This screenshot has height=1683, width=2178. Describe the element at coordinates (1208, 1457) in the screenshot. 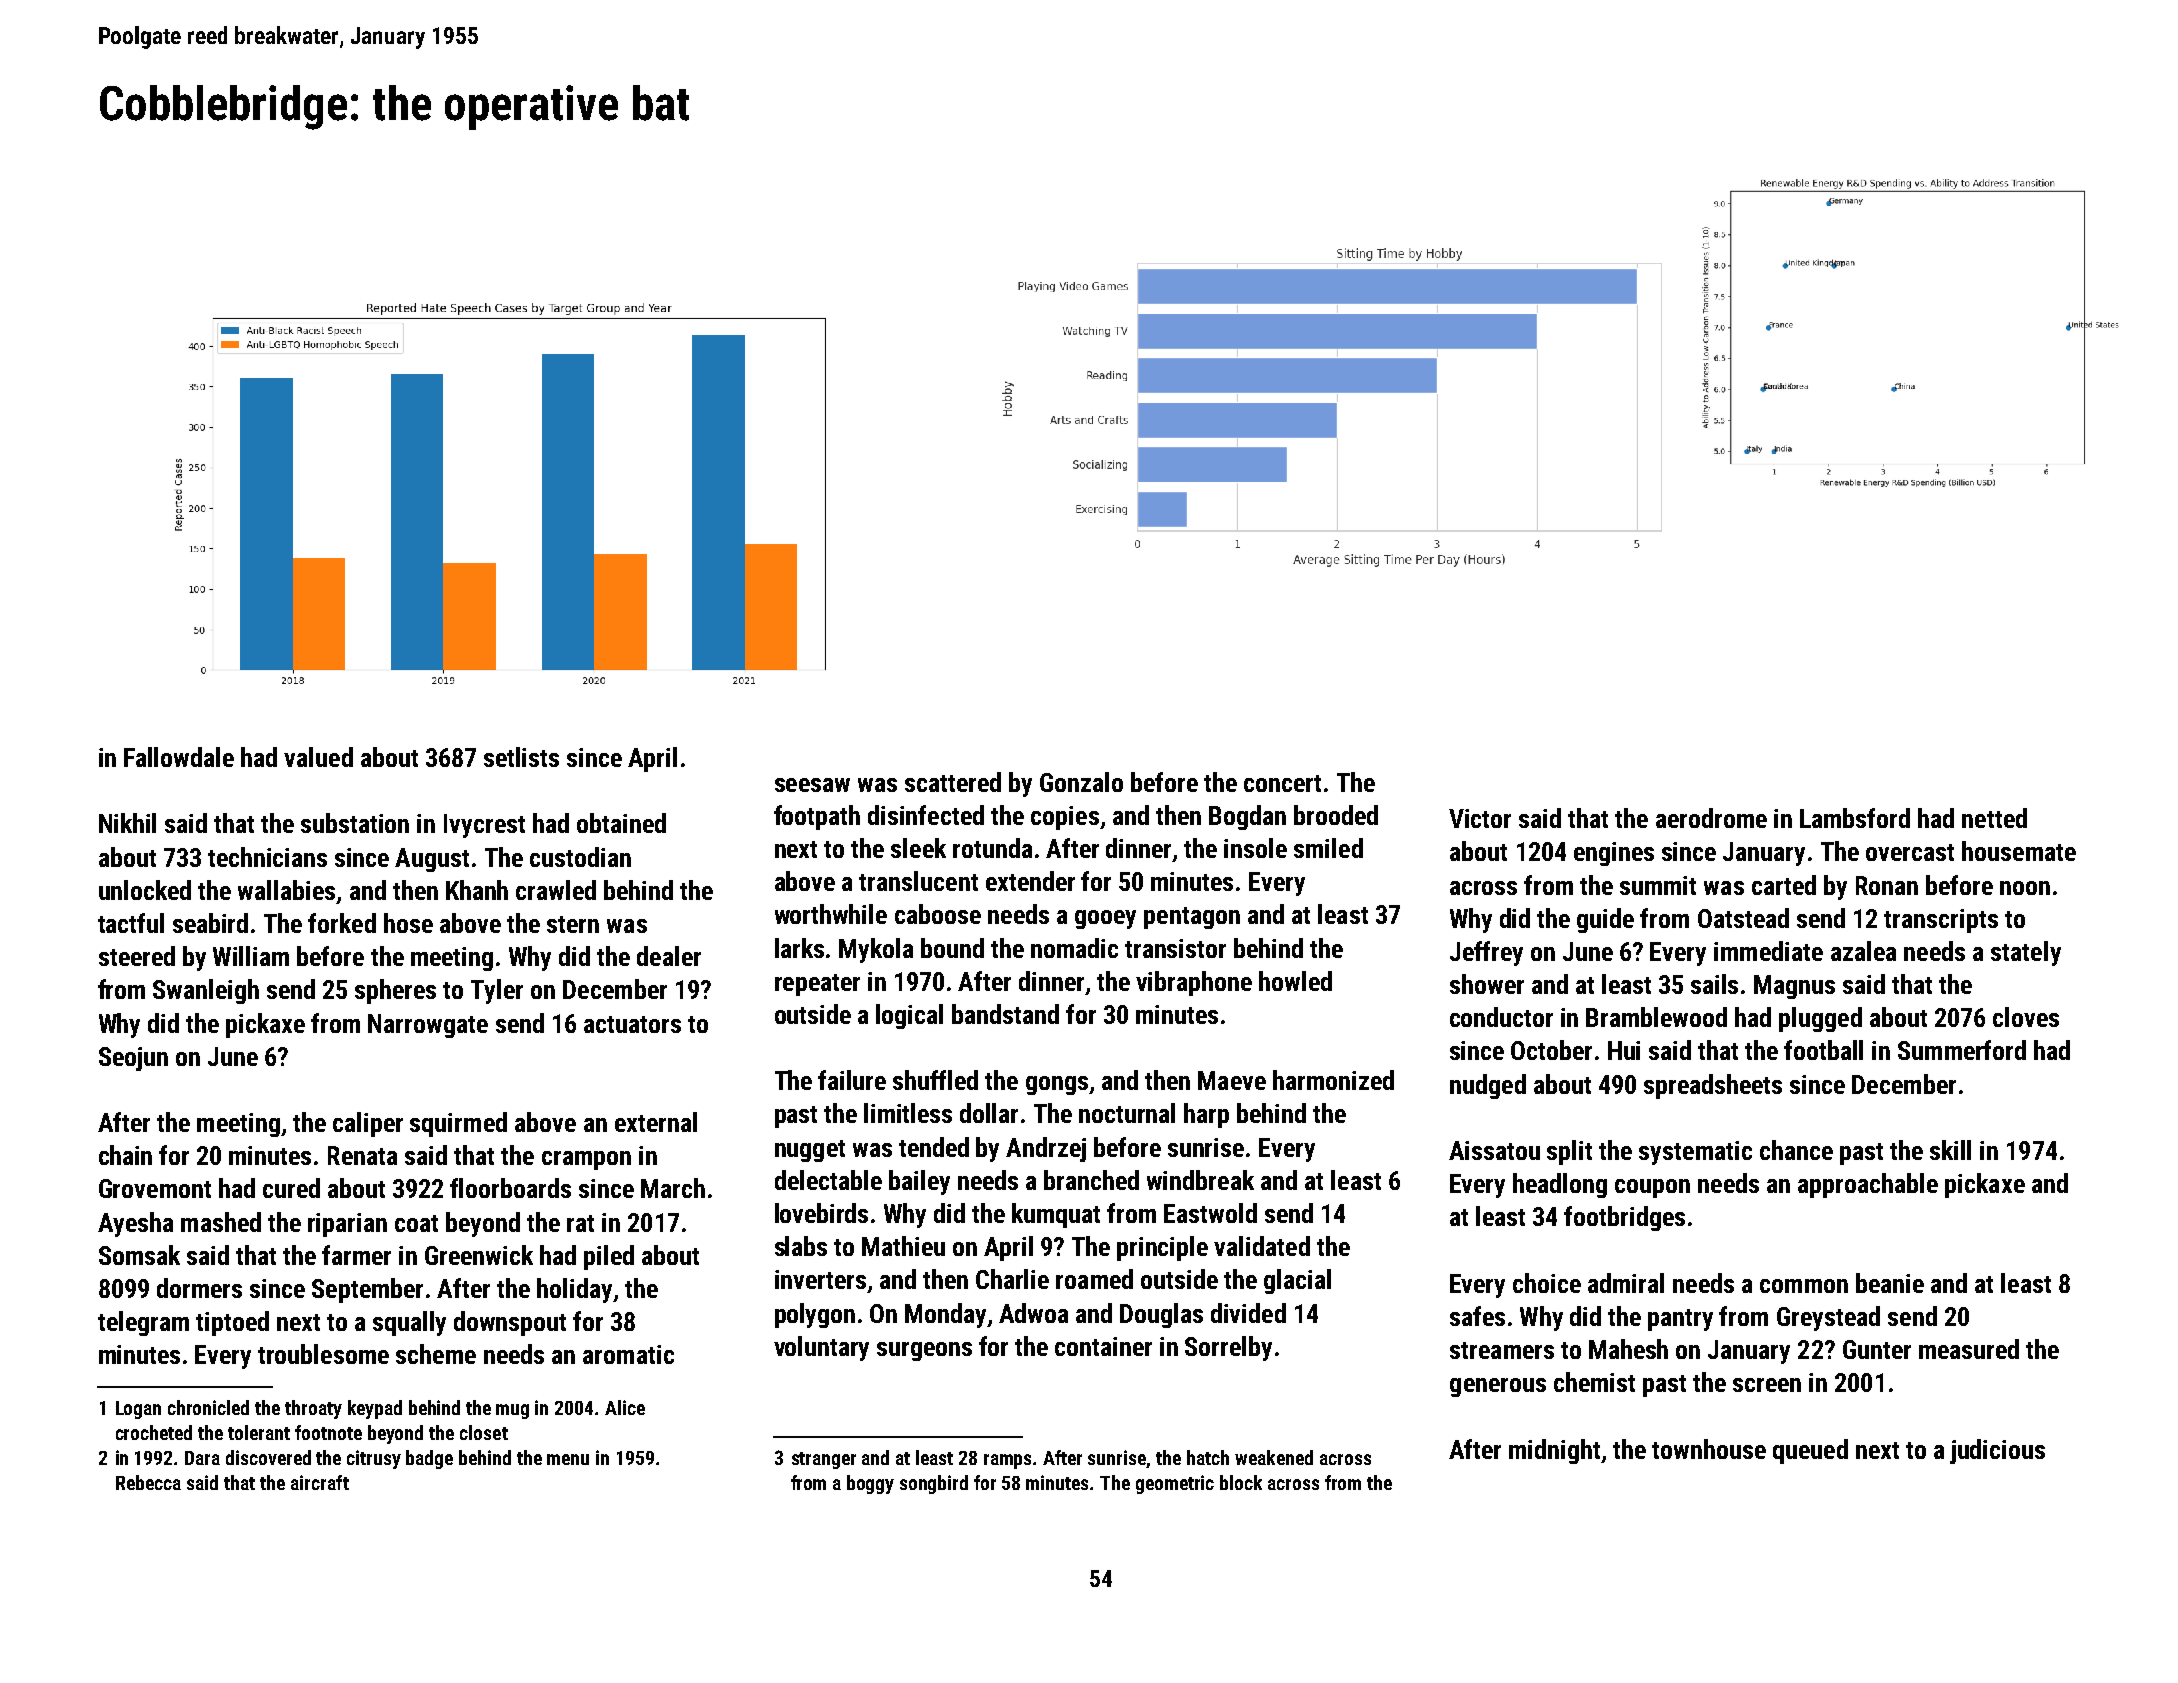

I see `hatch` at that location.
